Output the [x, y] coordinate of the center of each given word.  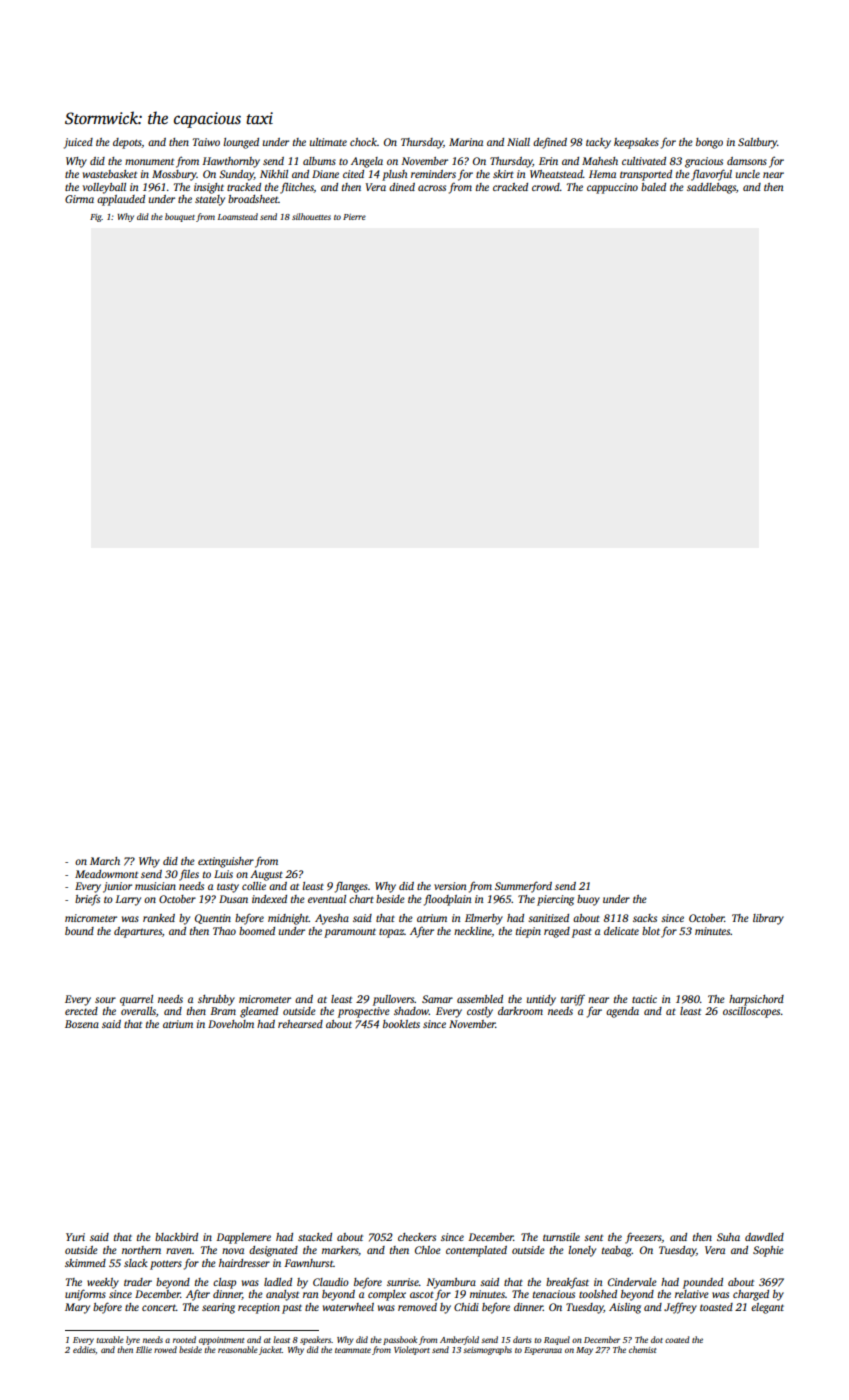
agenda [622, 1012]
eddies [84, 1349]
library [768, 919]
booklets [401, 1024]
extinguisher [226, 862]
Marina [466, 142]
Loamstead [238, 216]
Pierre [354, 217]
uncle [748, 174]
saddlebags [711, 188]
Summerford [523, 887]
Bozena [82, 1024]
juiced [78, 143]
